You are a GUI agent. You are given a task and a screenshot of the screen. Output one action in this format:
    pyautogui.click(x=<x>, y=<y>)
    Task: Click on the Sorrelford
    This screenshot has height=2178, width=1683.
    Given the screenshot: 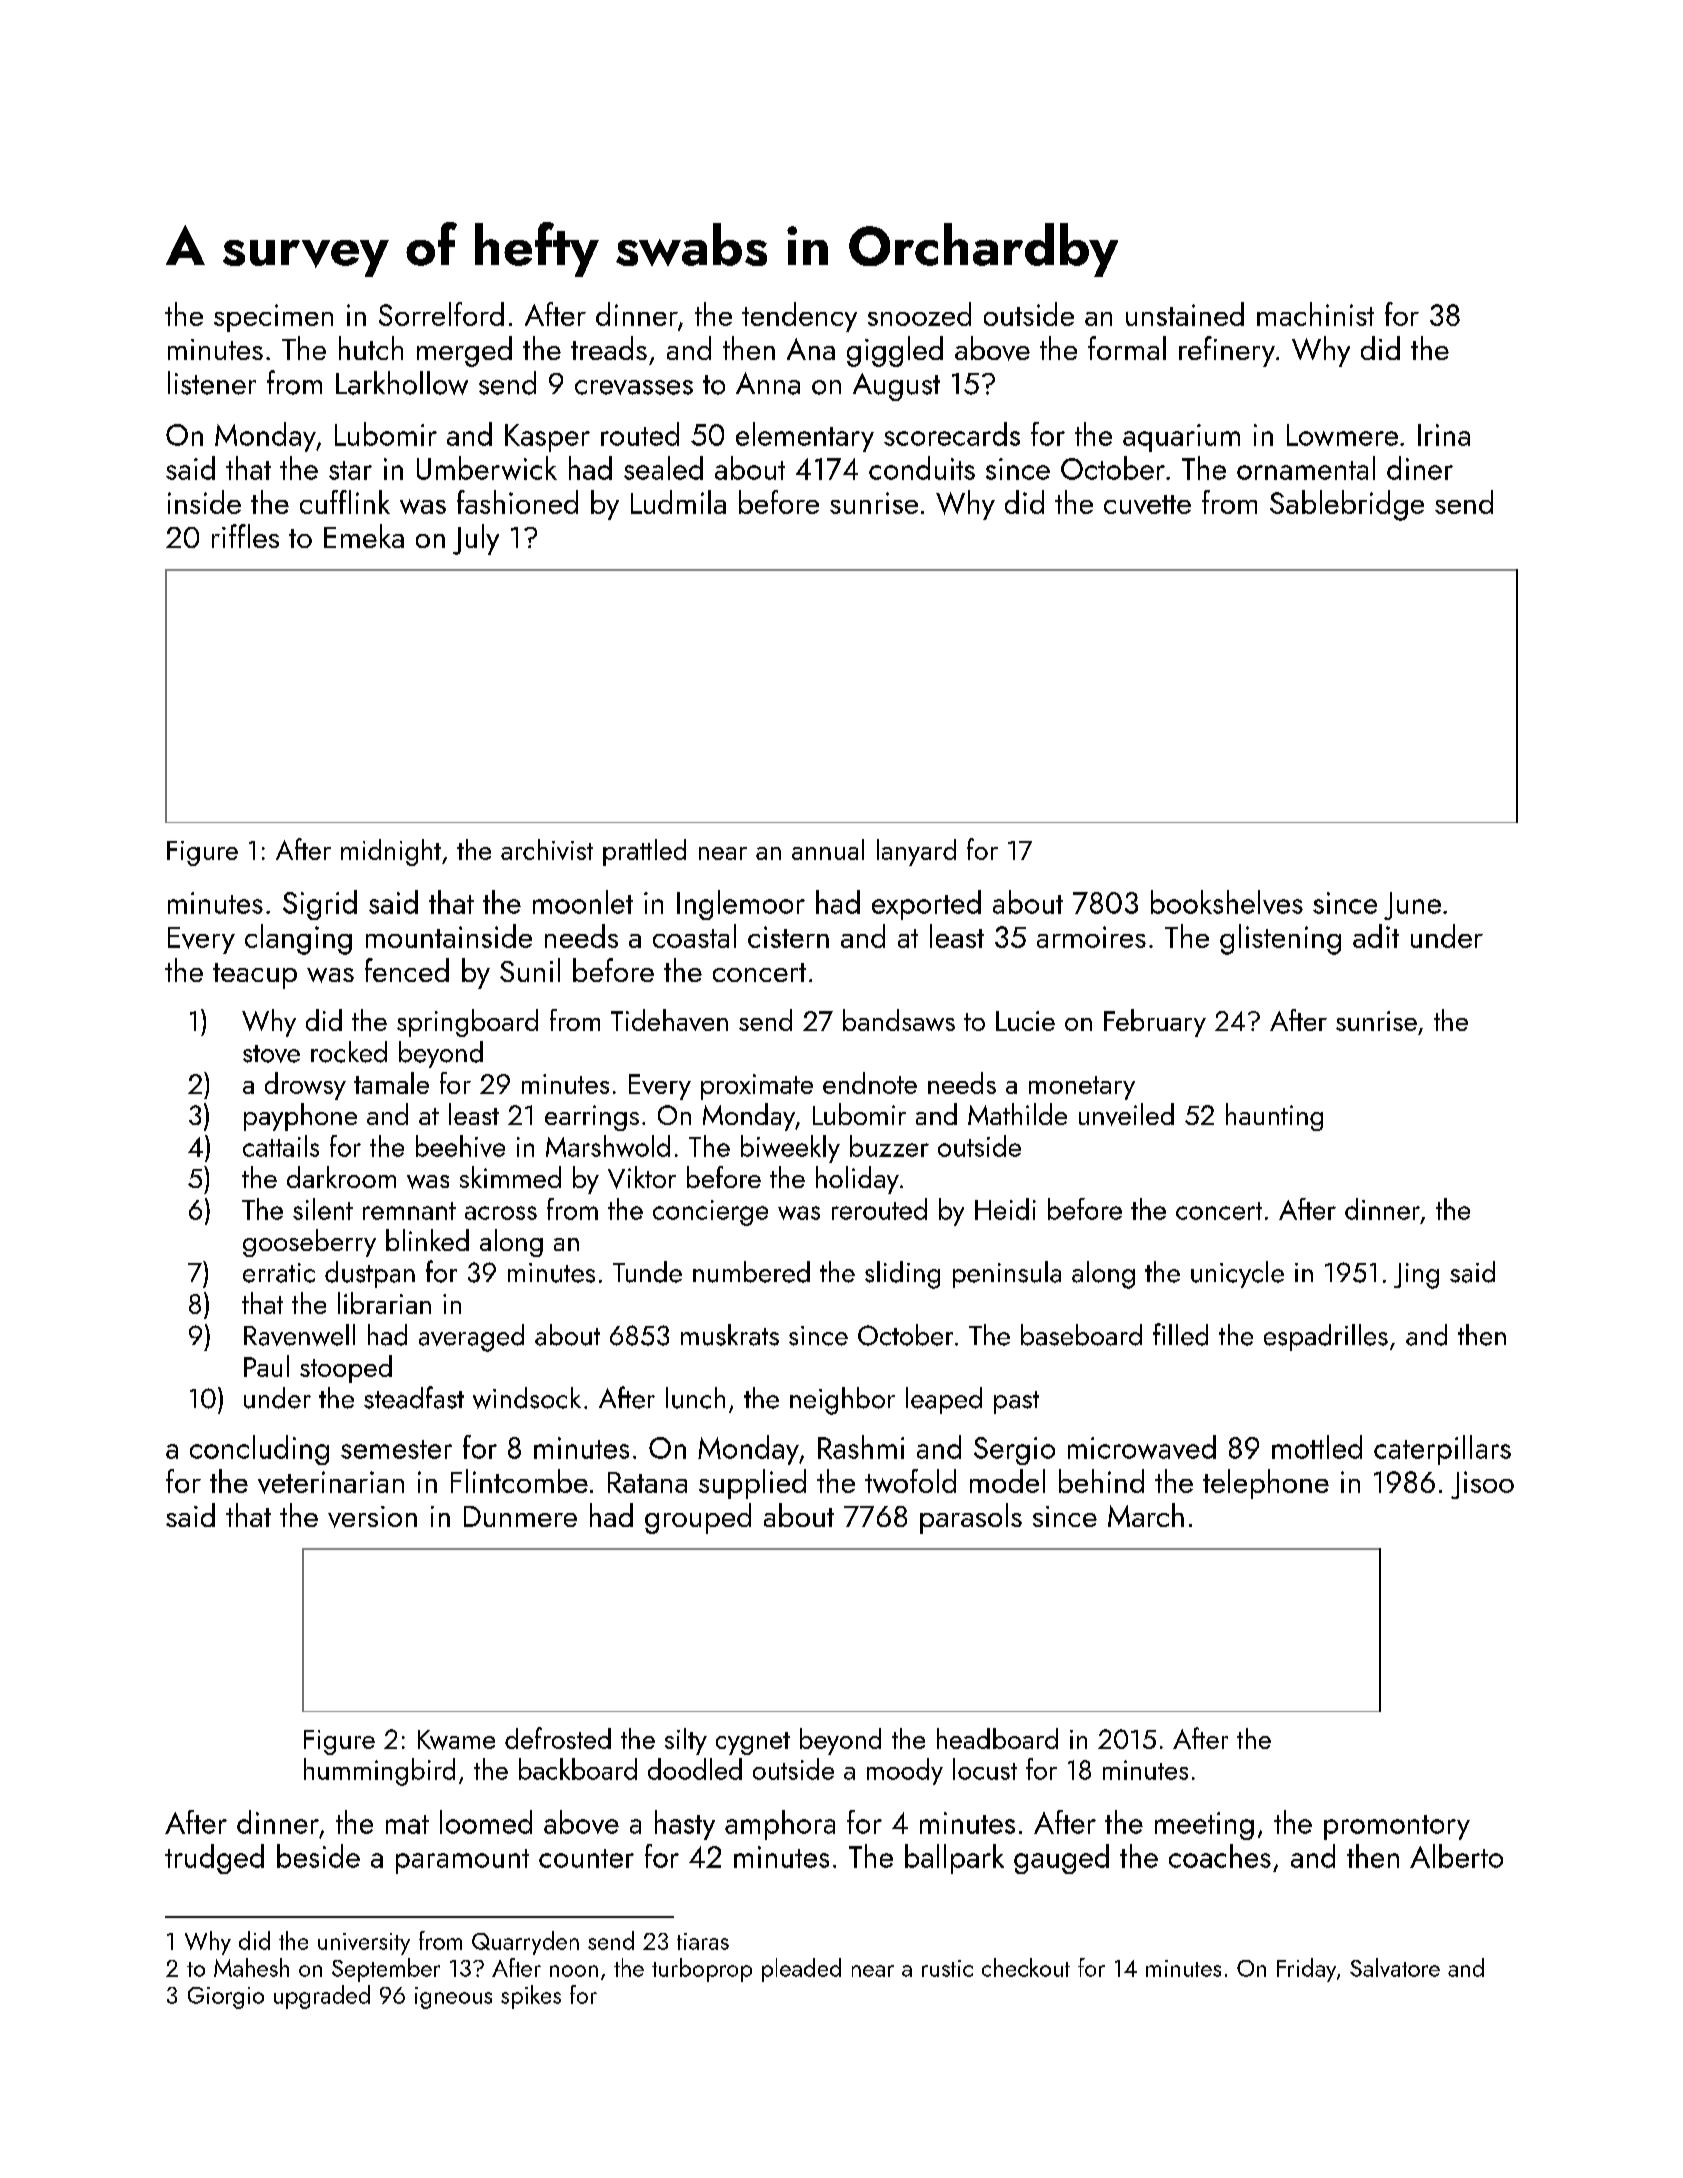 What is the action you would take?
    pyautogui.click(x=441, y=314)
